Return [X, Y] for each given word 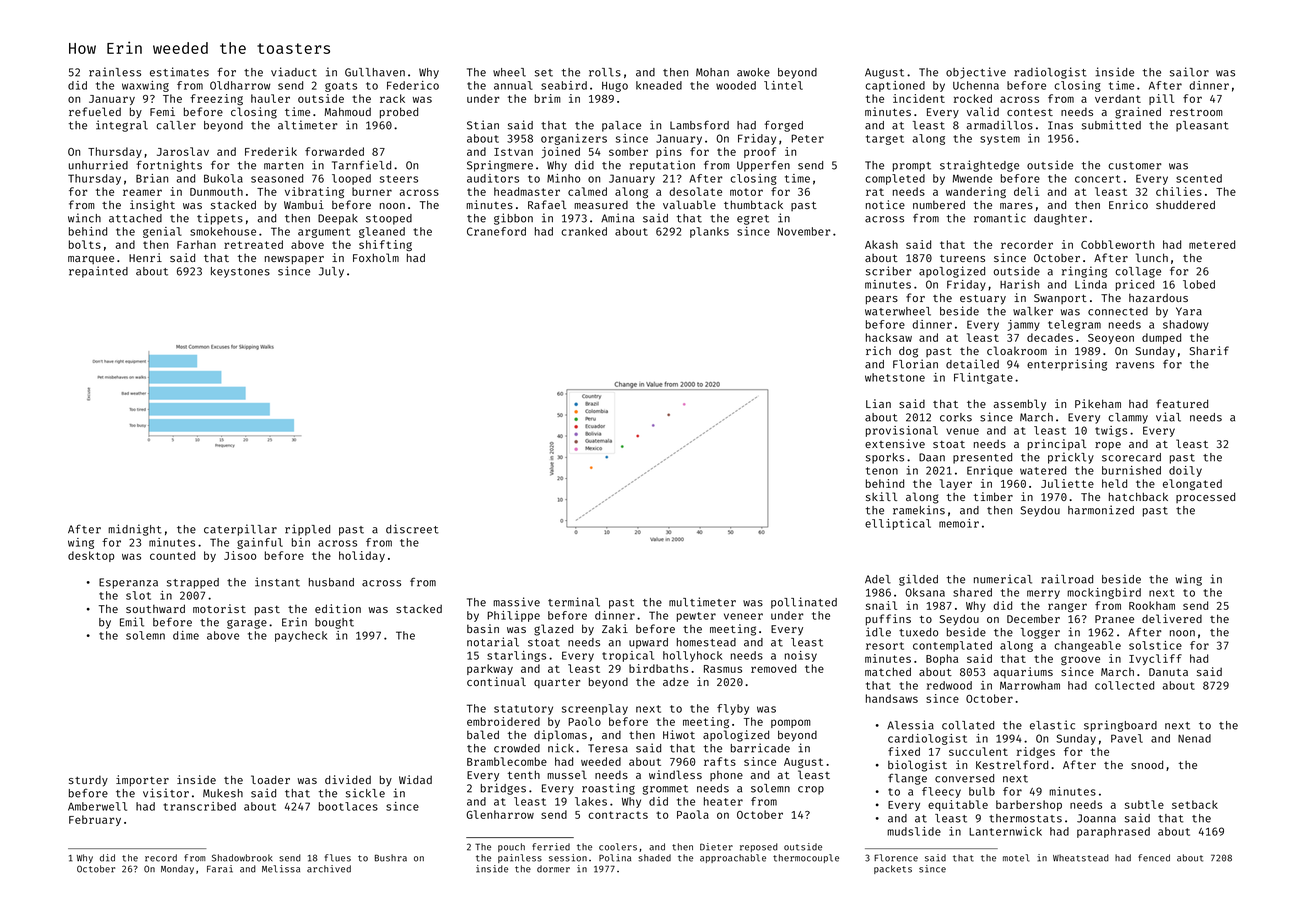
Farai [220, 869]
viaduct [294, 72]
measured [601, 205]
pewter [696, 617]
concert [1097, 179]
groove [1080, 660]
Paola [693, 814]
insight [152, 206]
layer [956, 484]
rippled [307, 530]
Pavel [1127, 738]
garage [247, 624]
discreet [412, 529]
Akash [881, 244]
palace [621, 126]
